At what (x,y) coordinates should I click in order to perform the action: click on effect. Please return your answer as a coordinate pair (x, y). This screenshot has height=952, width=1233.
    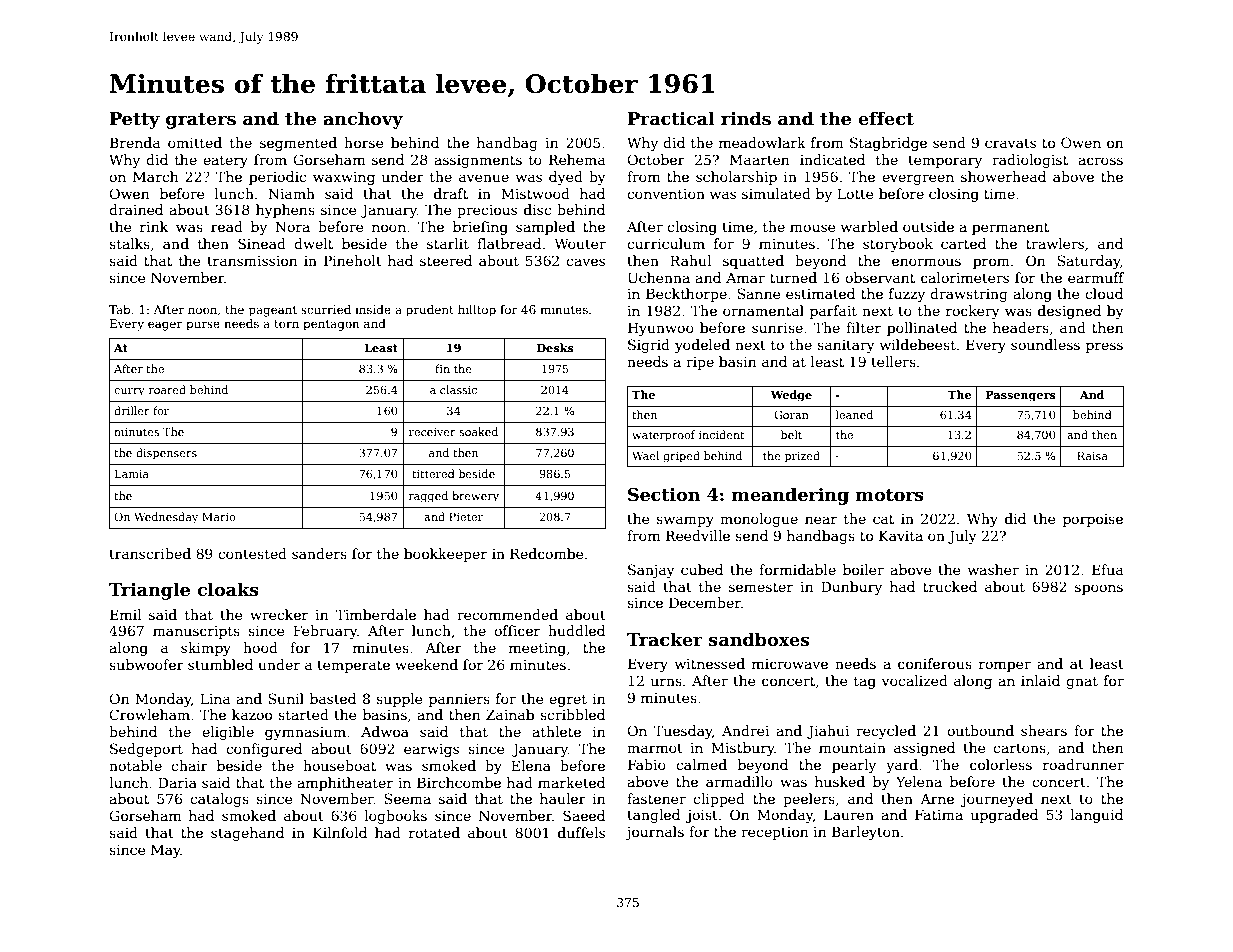
    Looking at the image, I should click on (886, 118).
